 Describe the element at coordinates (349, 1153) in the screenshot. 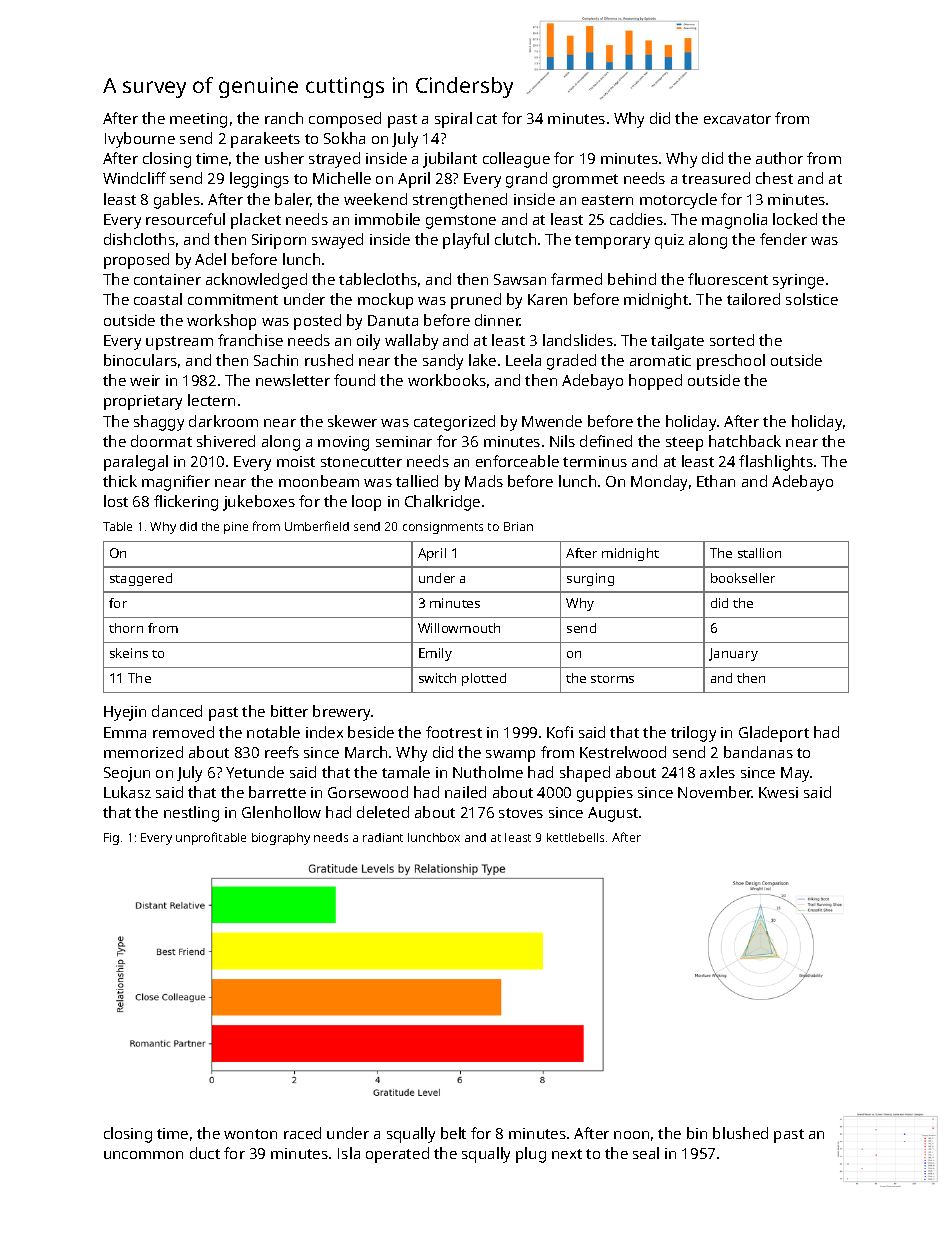

I see `Isla` at that location.
